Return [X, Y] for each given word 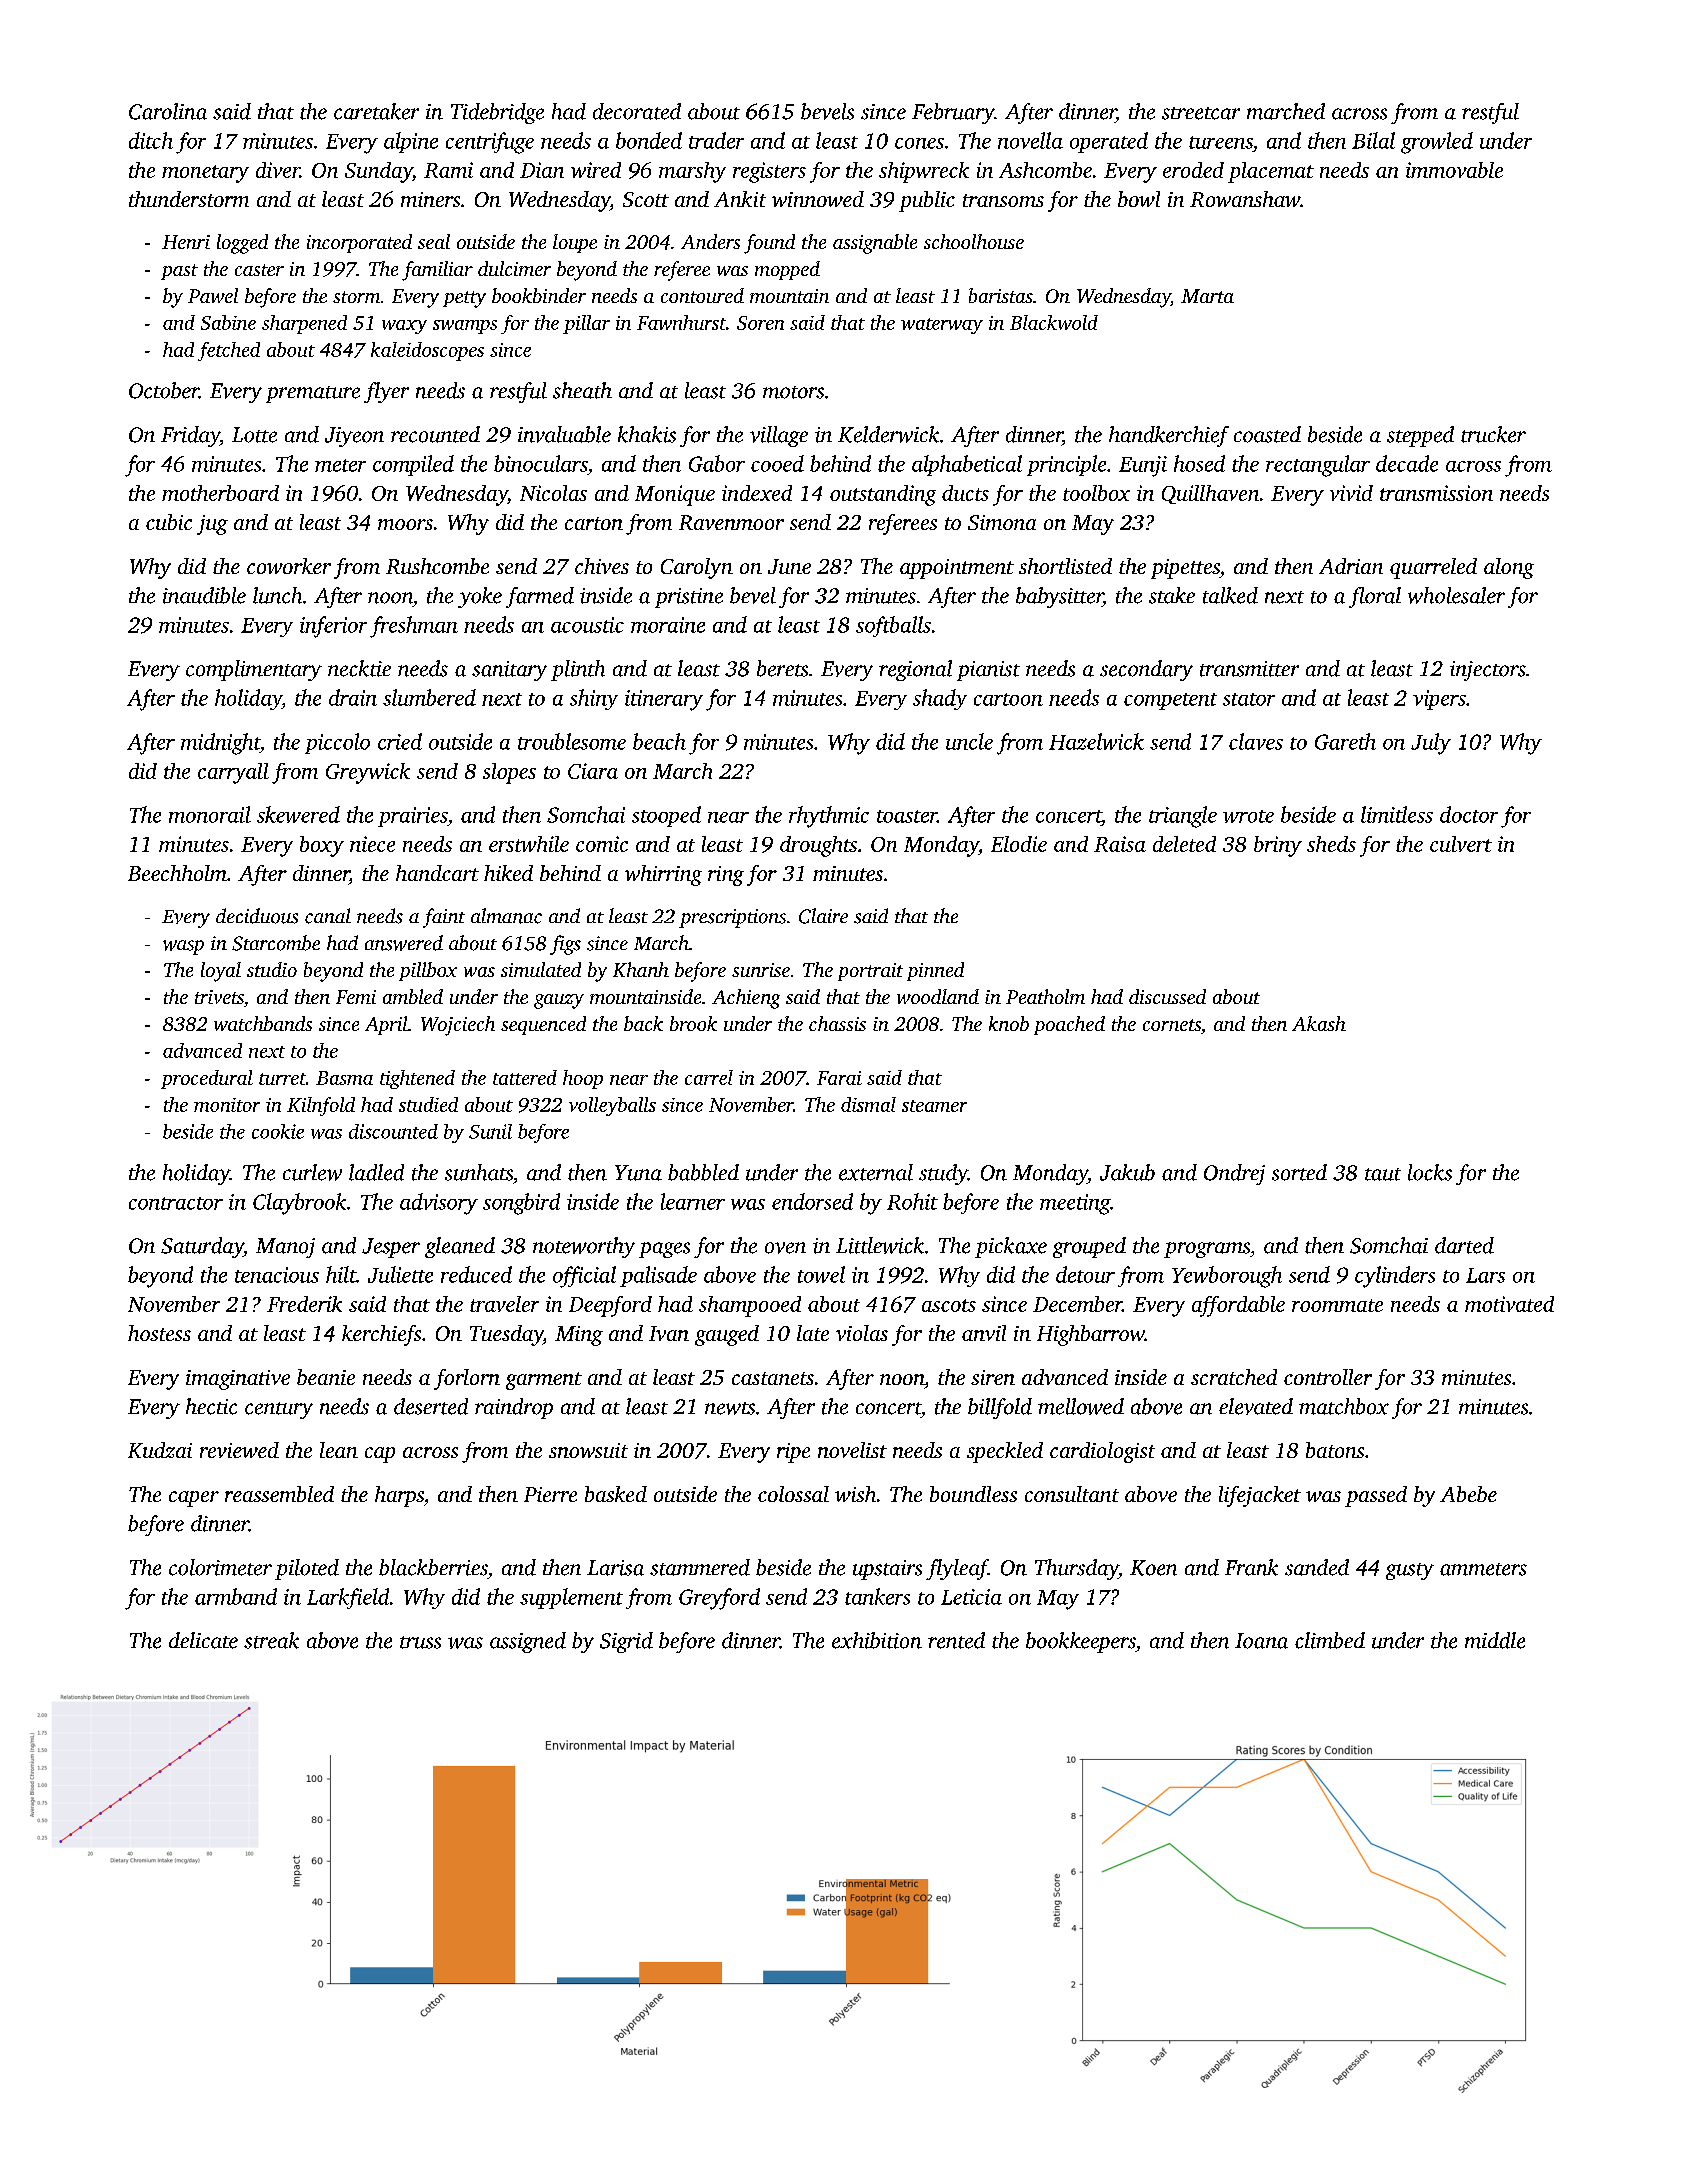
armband [236, 1596]
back [643, 1023]
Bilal [1373, 140]
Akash [1319, 1023]
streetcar [1201, 113]
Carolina [168, 111]
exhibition [877, 1640]
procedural [207, 1079]
